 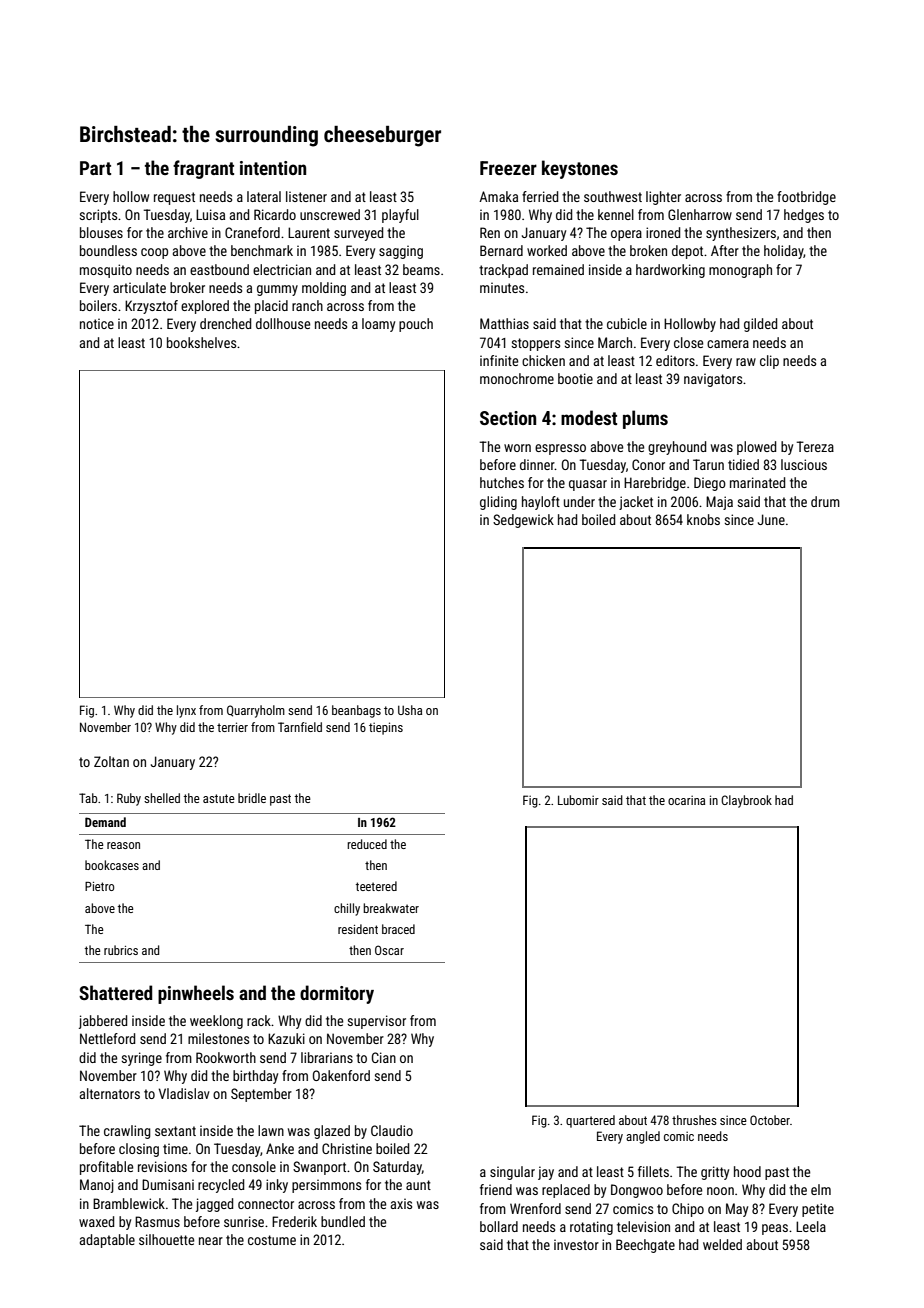 What do you see at coordinates (757, 482) in the page?
I see `marinated` at bounding box center [757, 482].
